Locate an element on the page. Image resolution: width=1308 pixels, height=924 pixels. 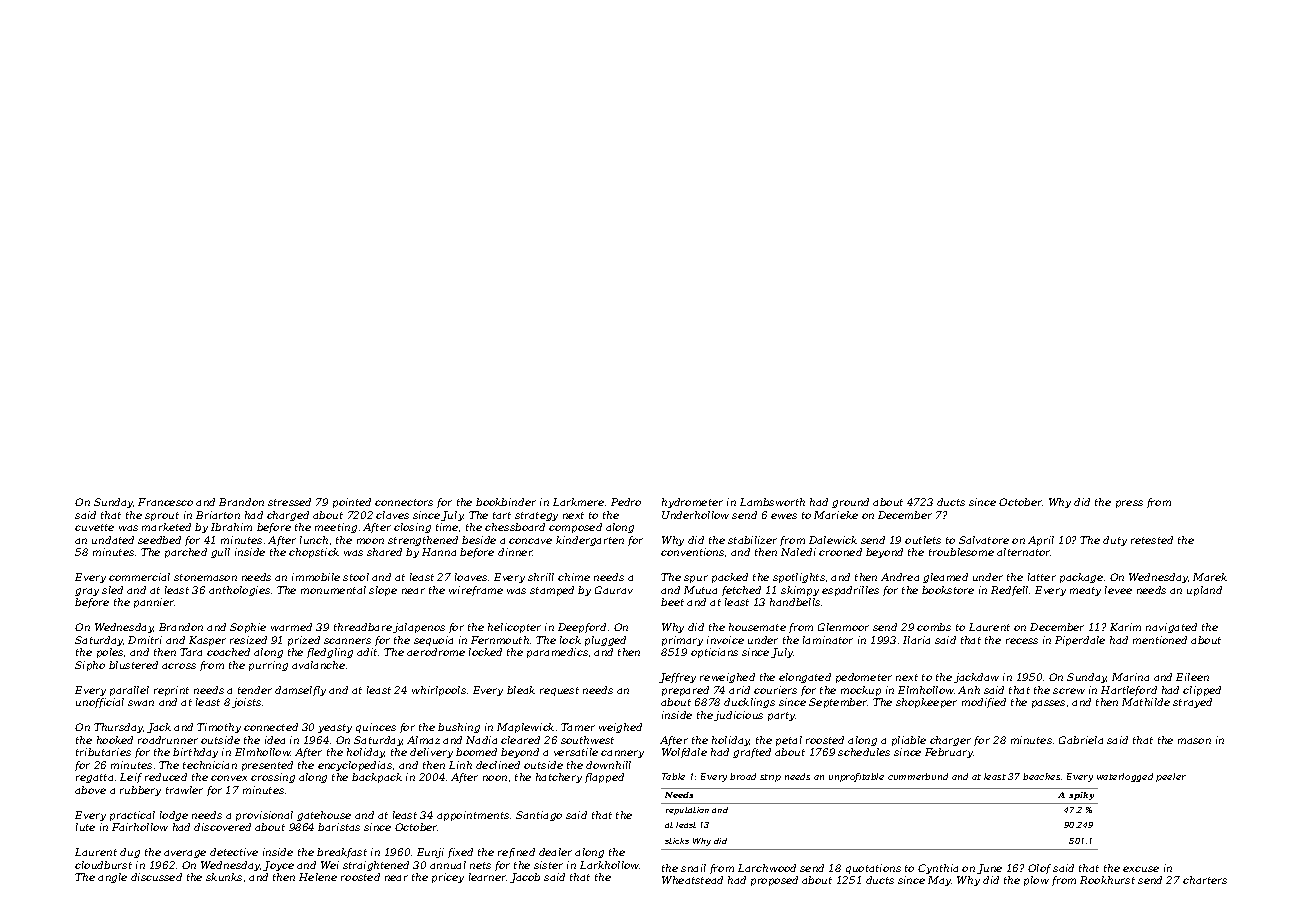
Lambsworth is located at coordinates (772, 502).
